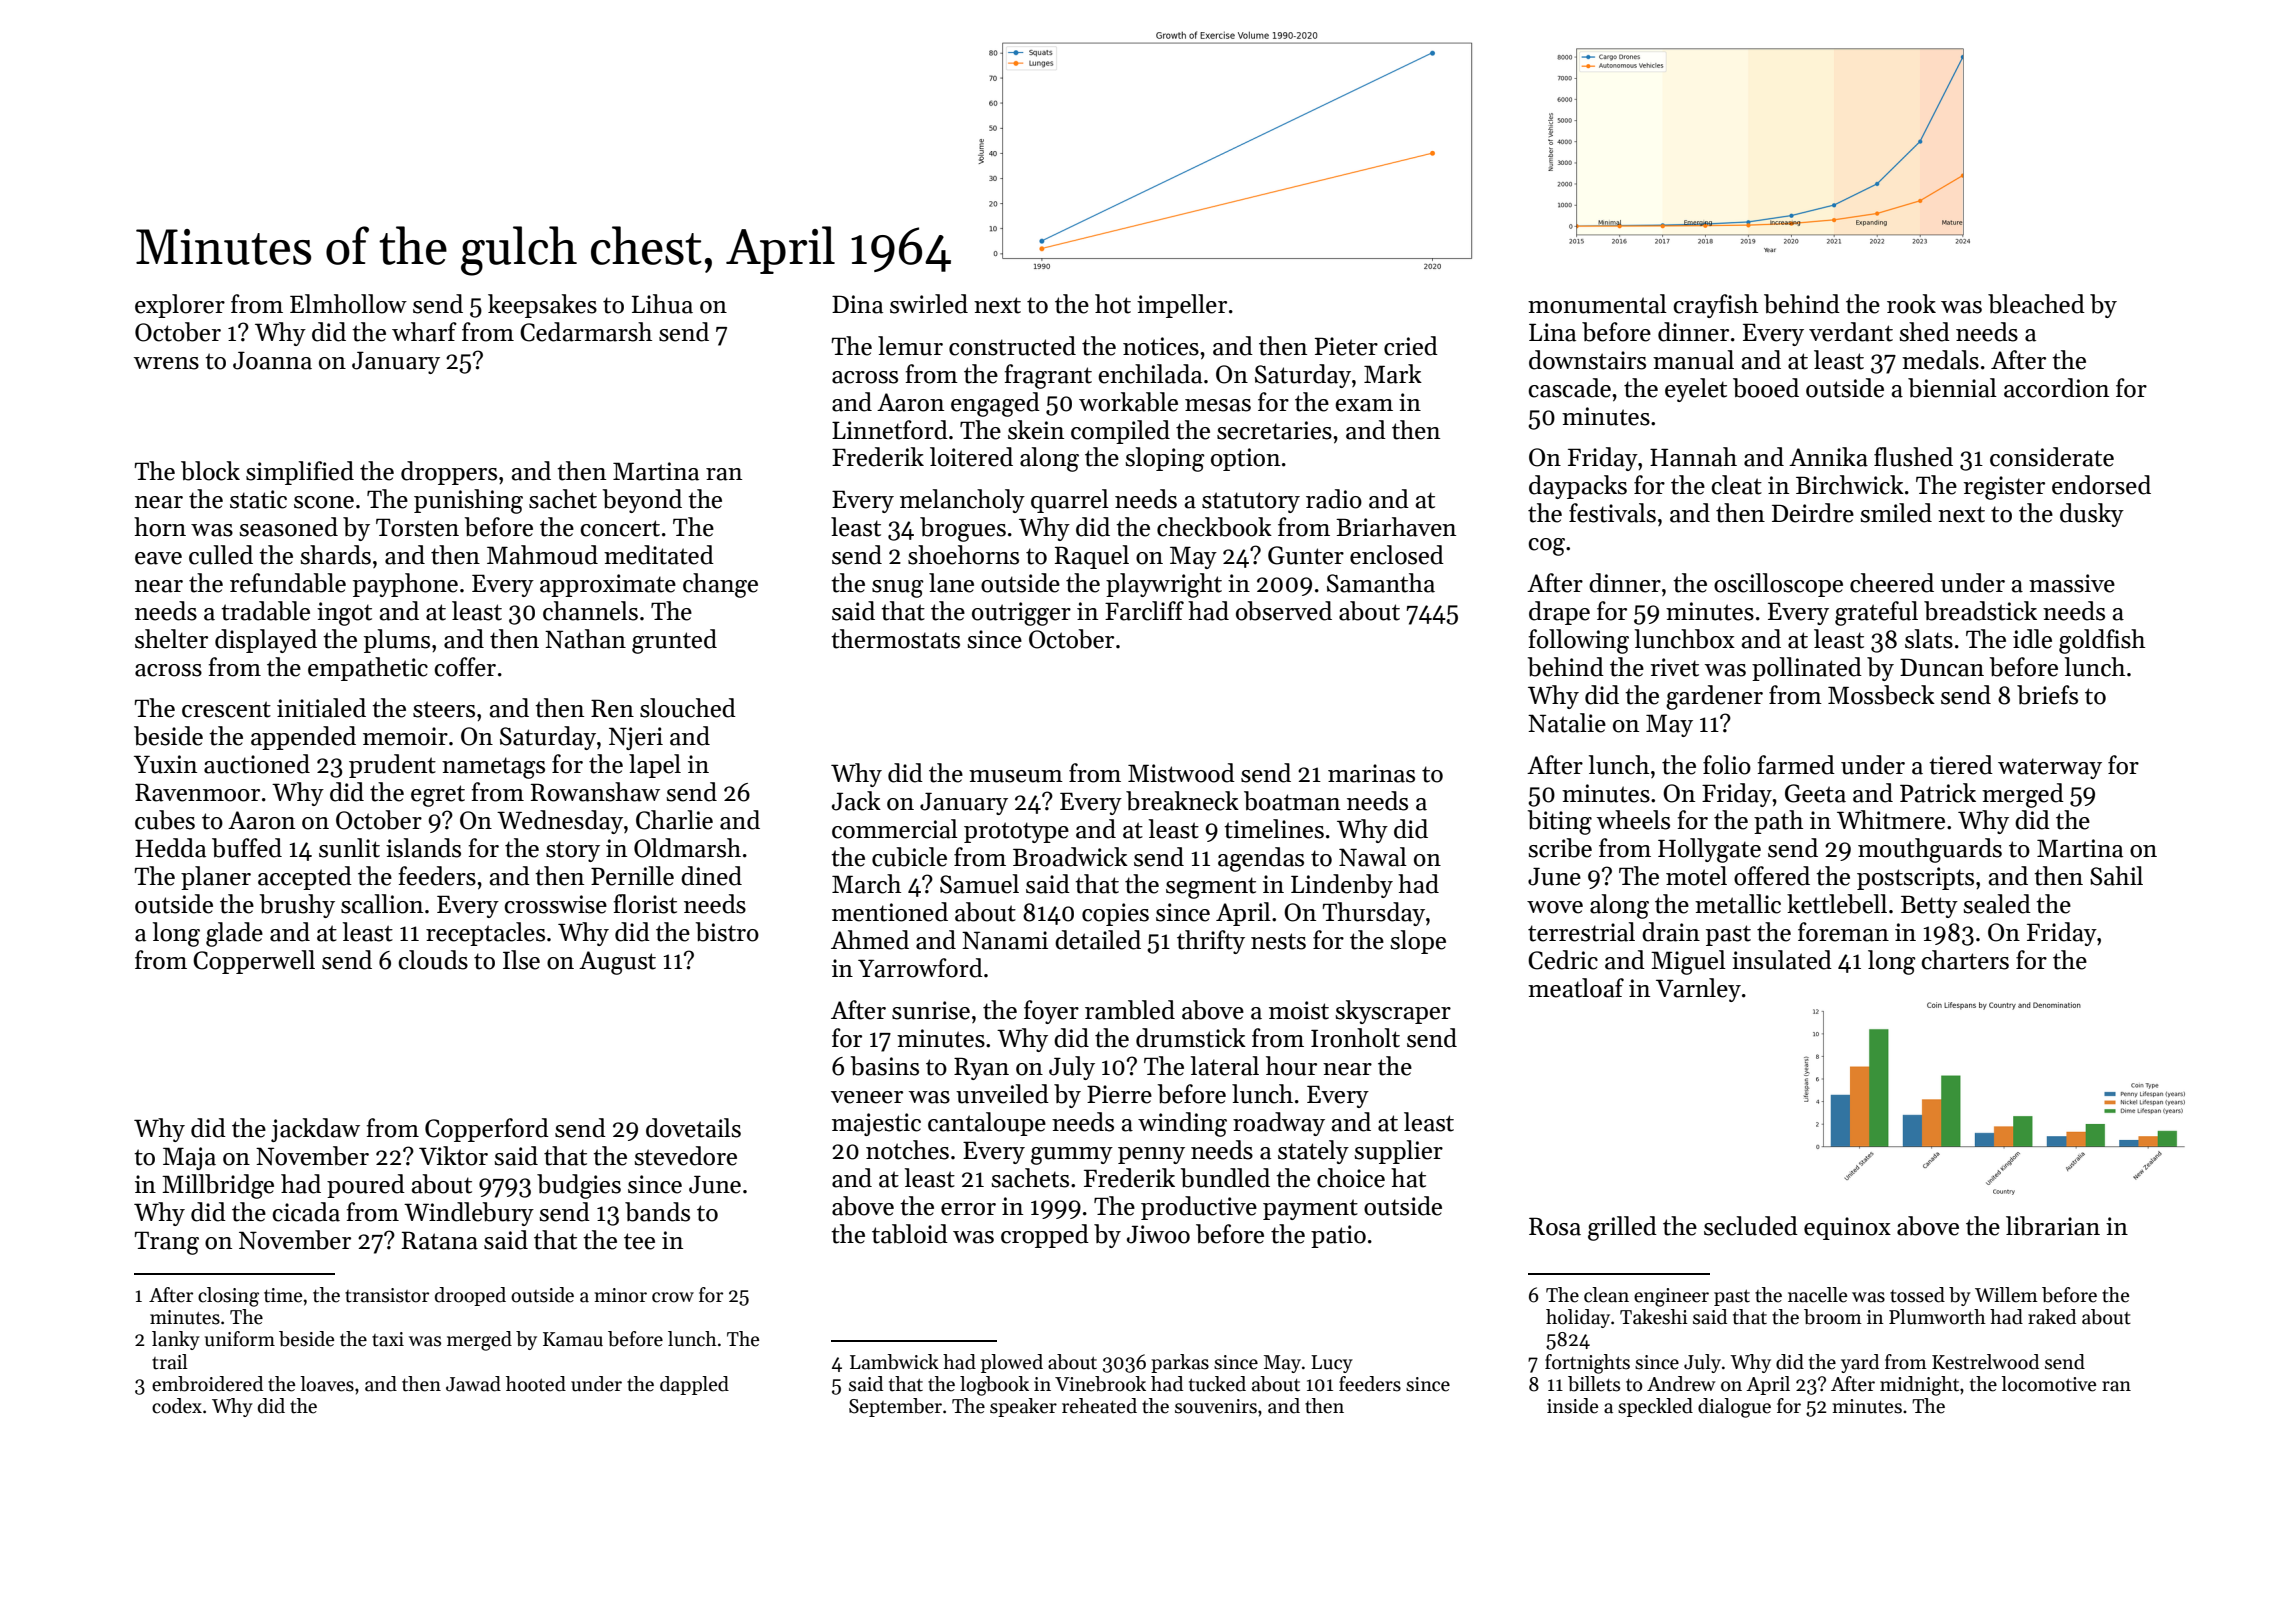 The image size is (2292, 1620). Describe the element at coordinates (197, 792) in the image. I see `Ravenmoor` at that location.
